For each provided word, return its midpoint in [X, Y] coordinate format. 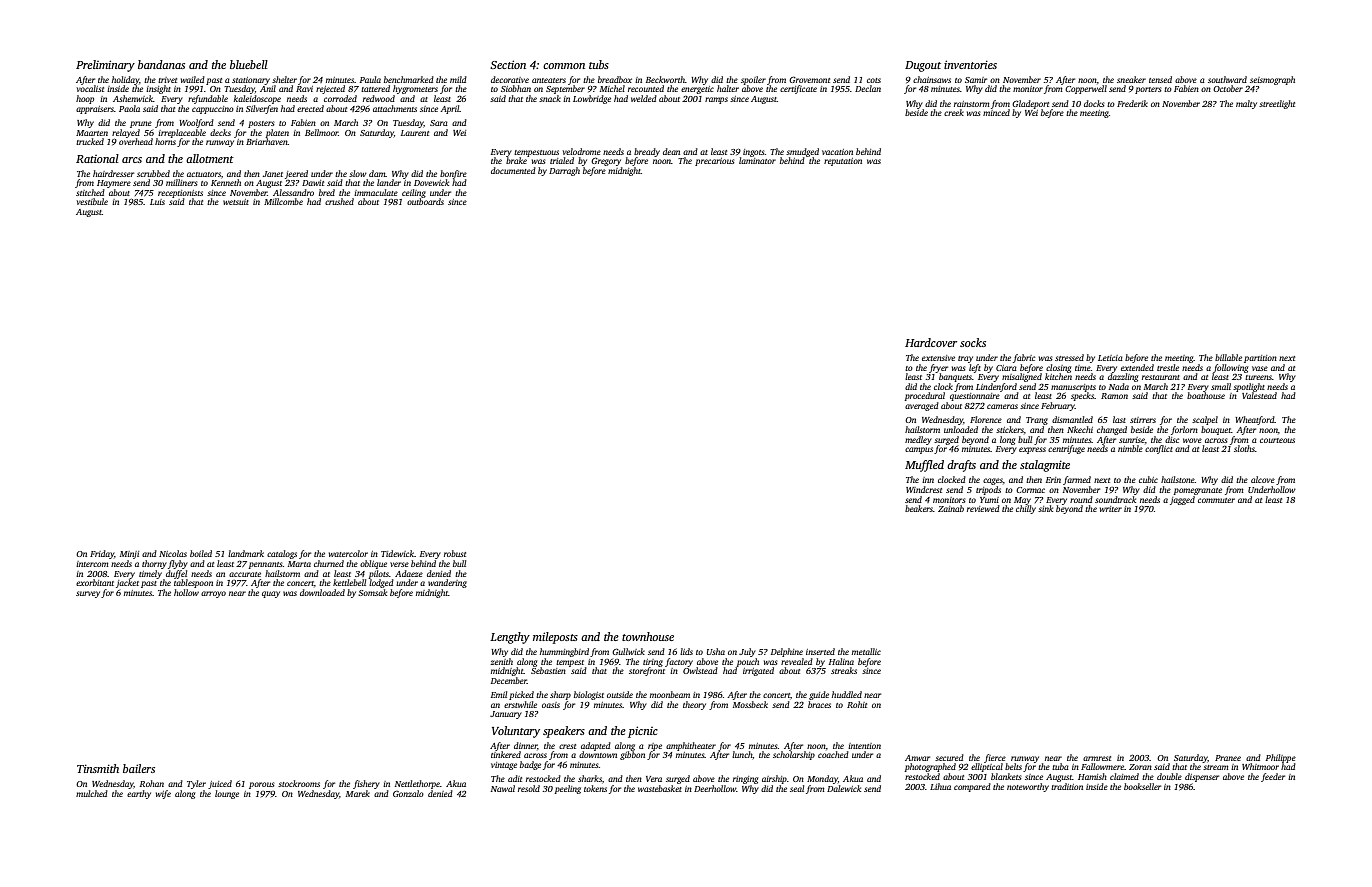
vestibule [92, 201]
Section [508, 64]
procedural [924, 396]
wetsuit [236, 202]
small [1221, 386]
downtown [598, 754]
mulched [92, 793]
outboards [425, 201]
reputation [843, 162]
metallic [866, 651]
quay [271, 594]
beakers [919, 508]
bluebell [249, 64]
